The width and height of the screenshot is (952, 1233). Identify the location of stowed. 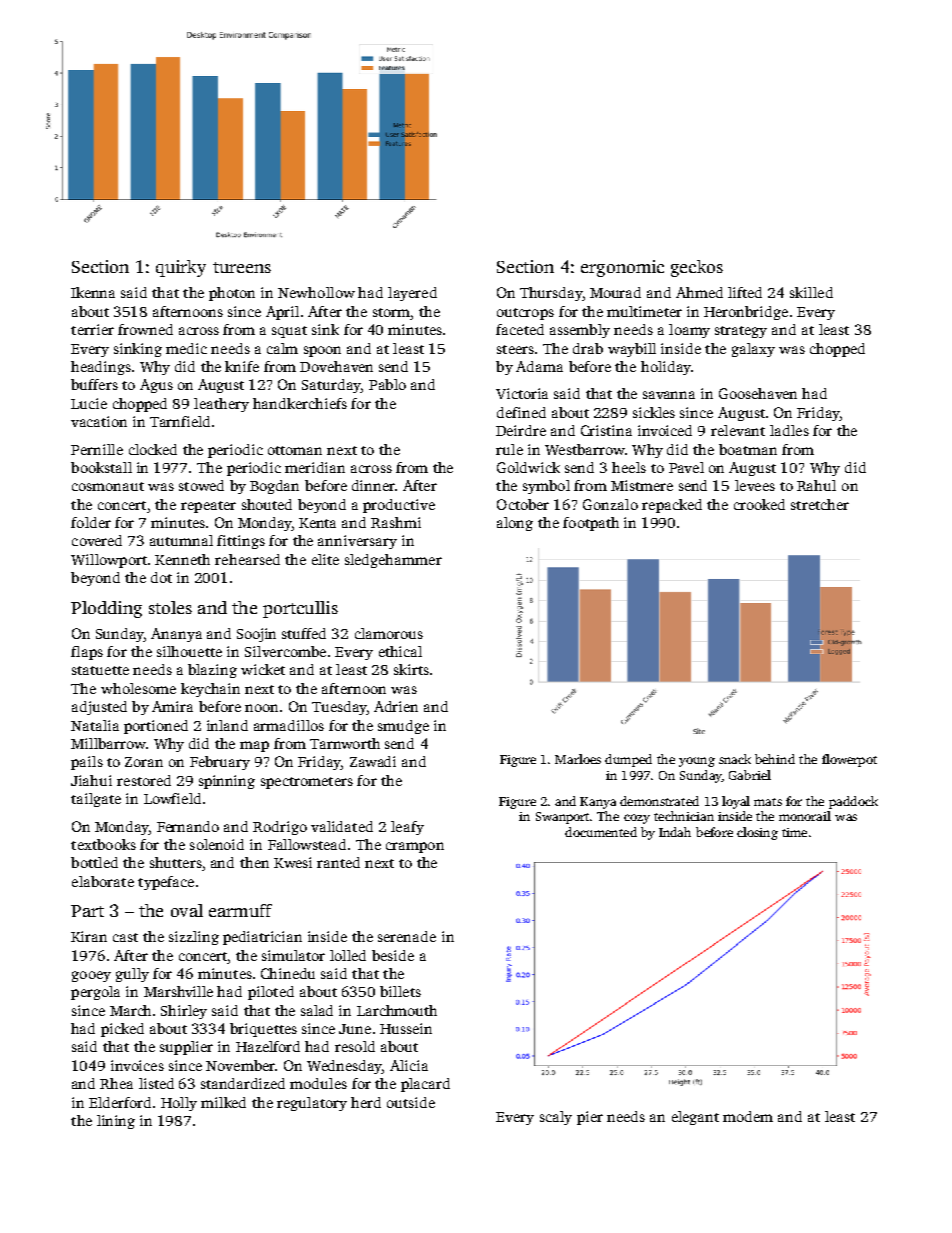
(201, 485).
